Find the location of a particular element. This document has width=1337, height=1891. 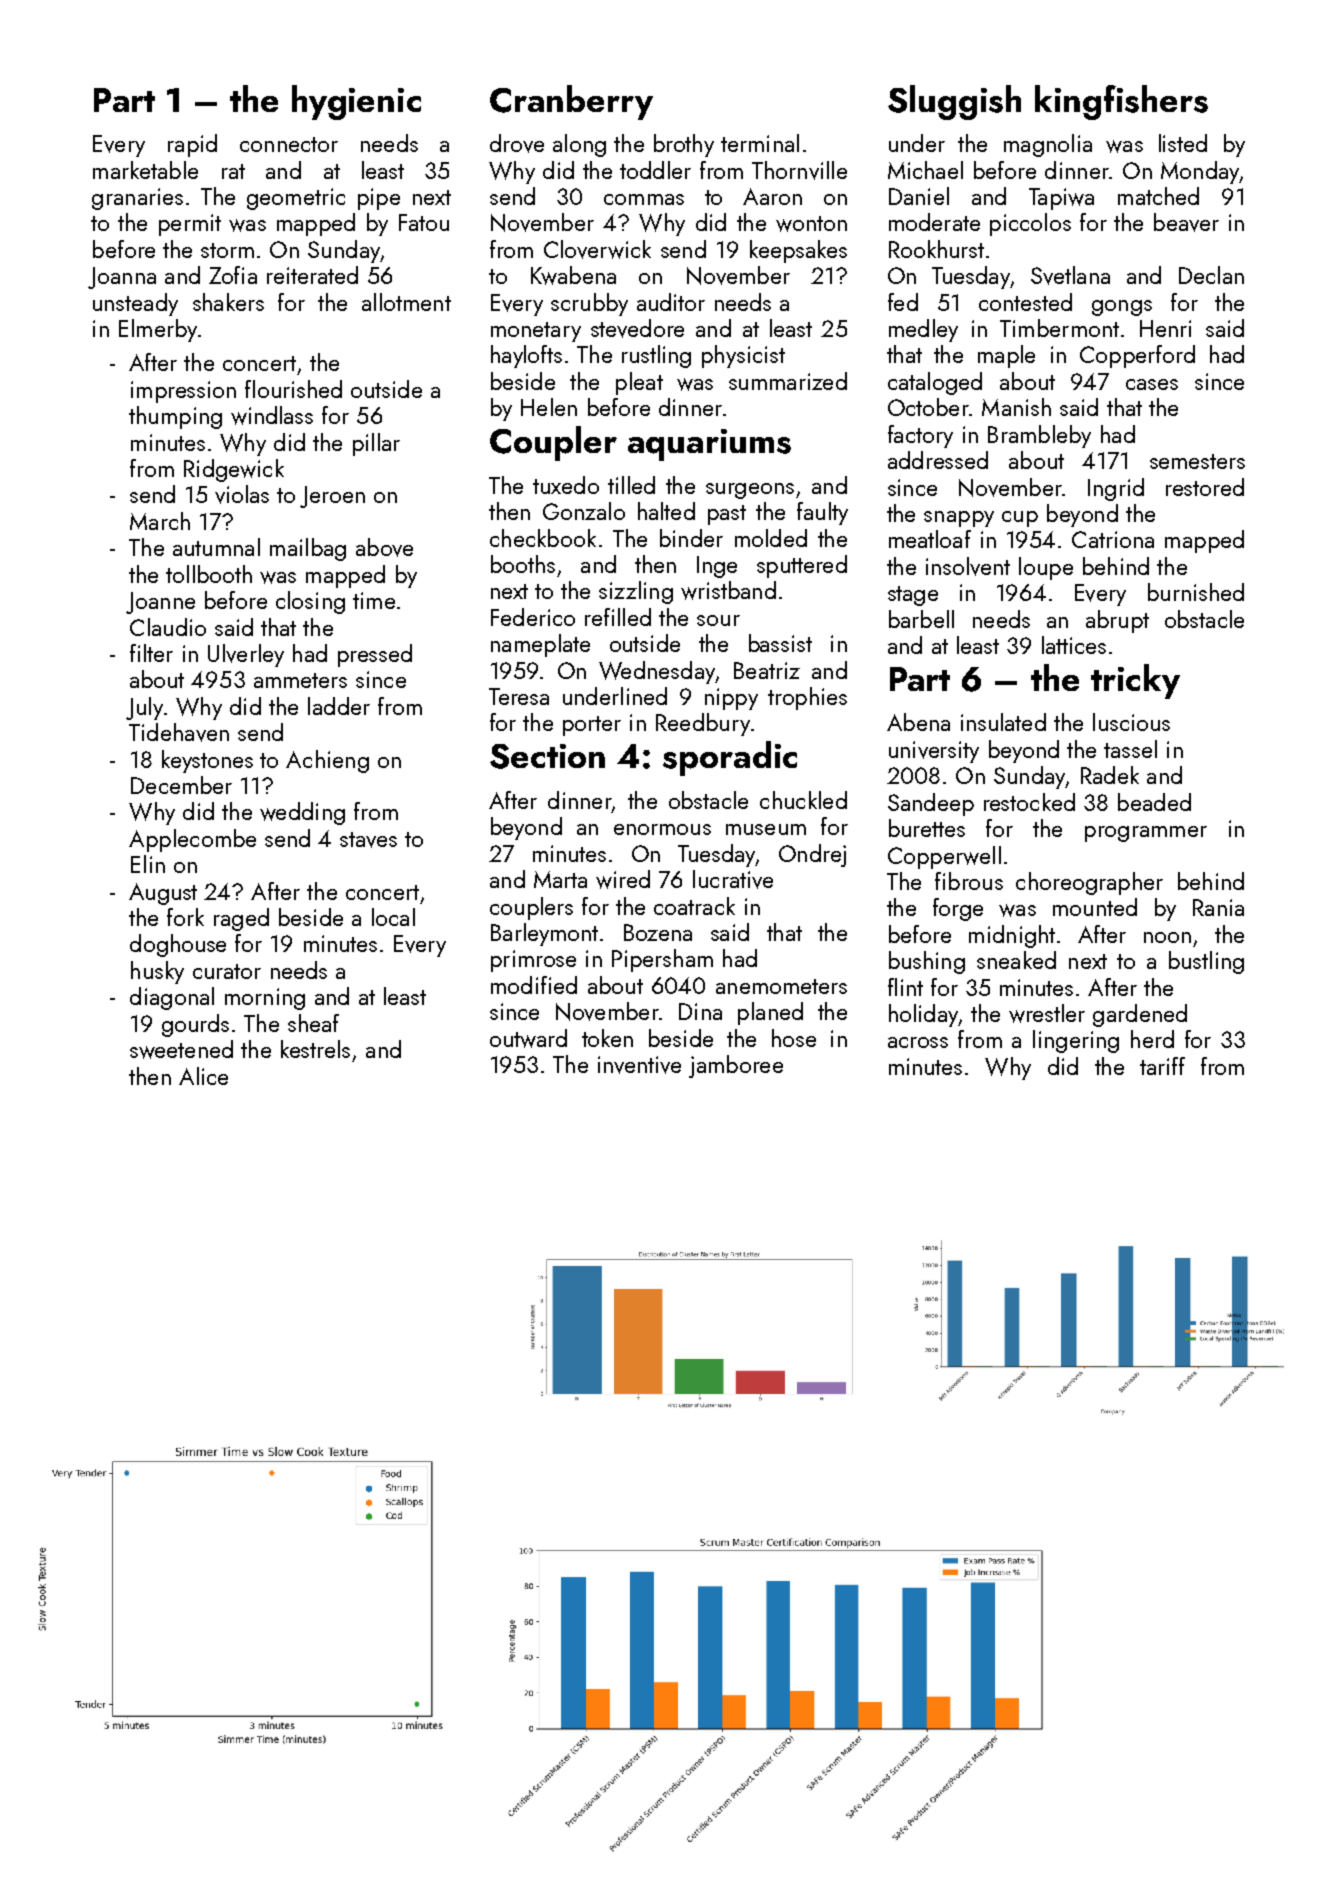

rapid is located at coordinates (192, 145).
